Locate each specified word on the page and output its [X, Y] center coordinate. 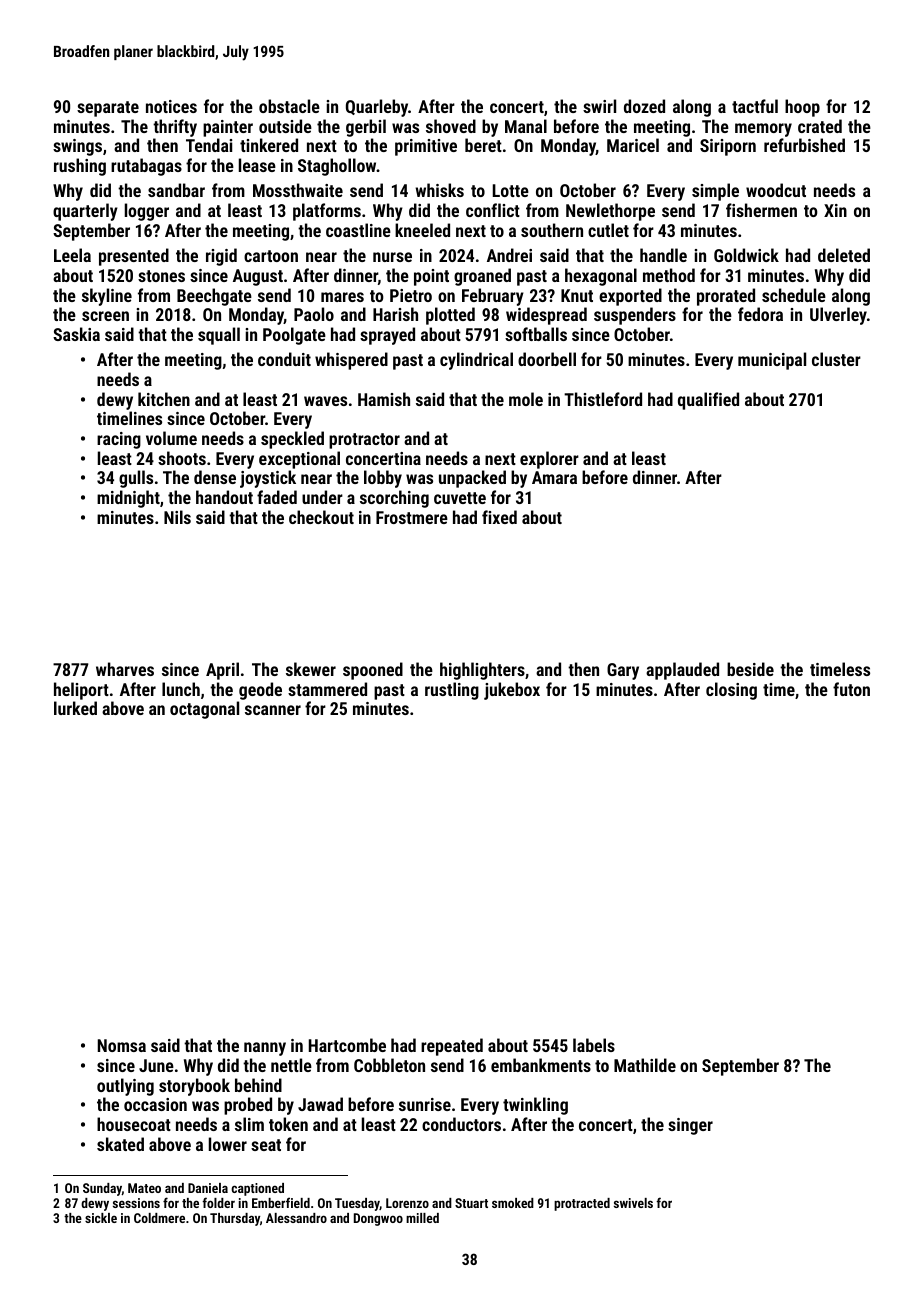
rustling [452, 691]
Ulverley [838, 316]
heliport [81, 691]
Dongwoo [378, 1219]
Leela [72, 255]
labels [594, 1045]
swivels [633, 1203]
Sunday [102, 1189]
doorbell [547, 359]
